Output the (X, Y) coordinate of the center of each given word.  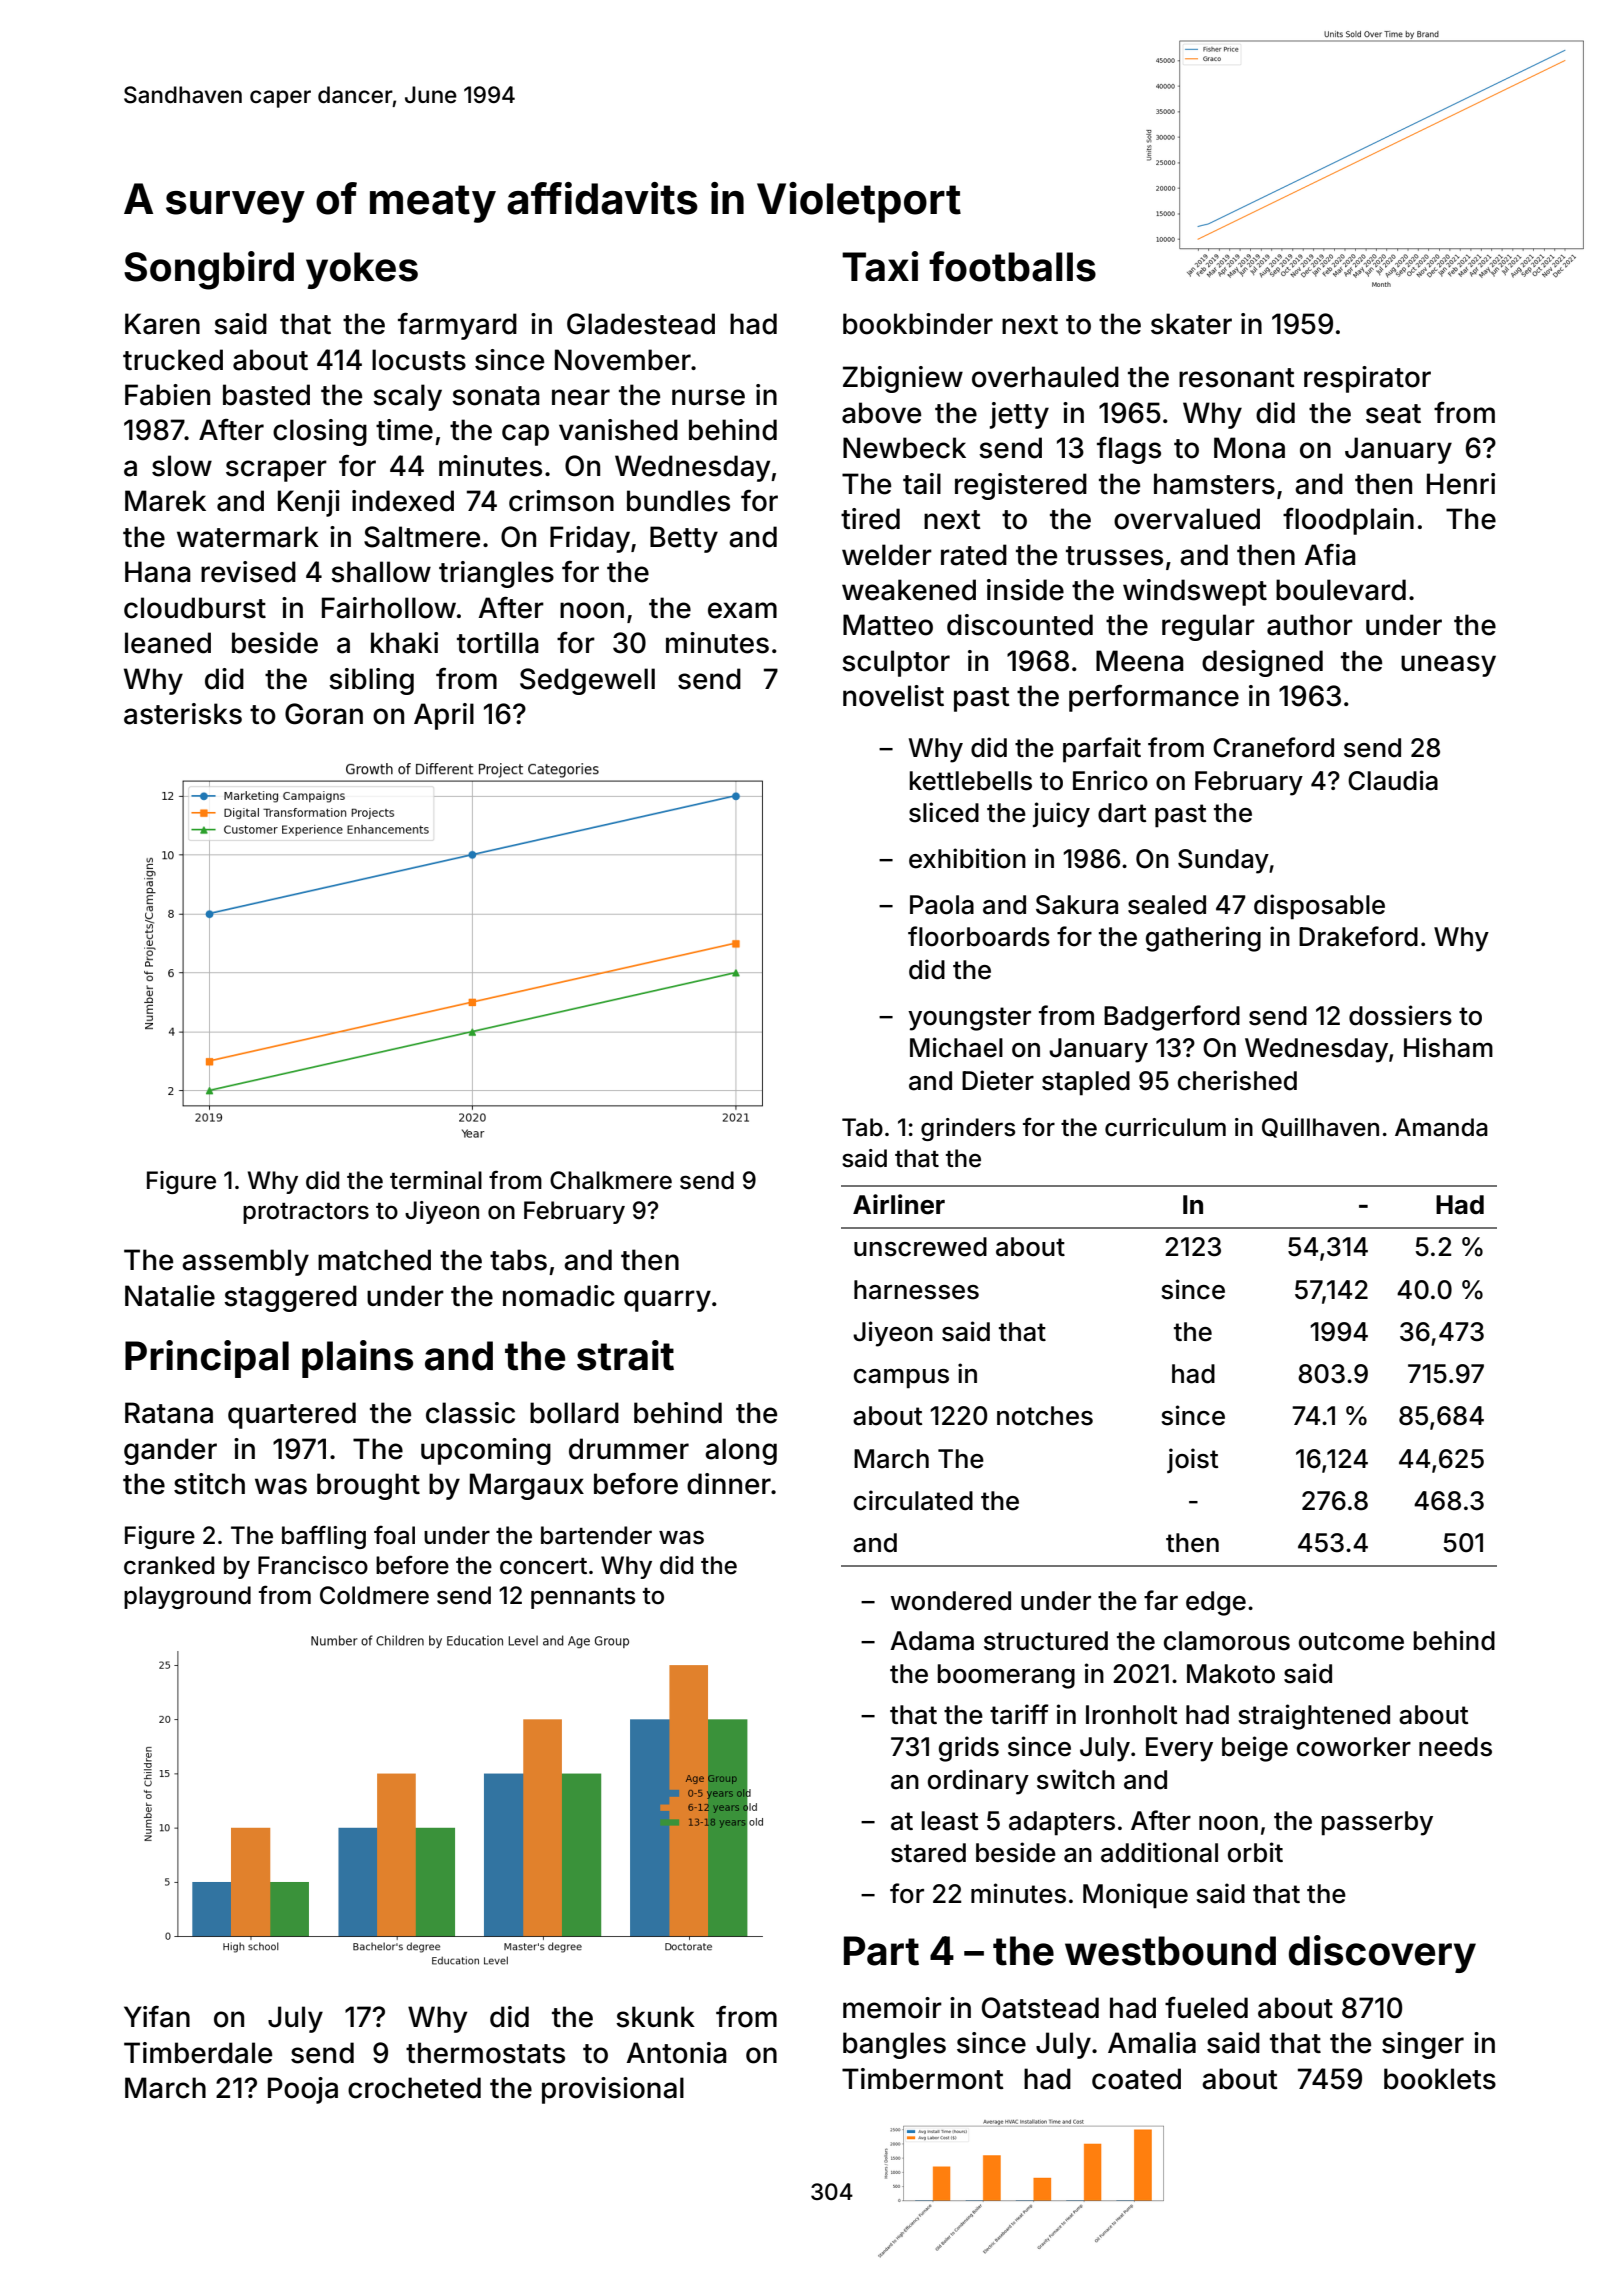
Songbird (209, 270)
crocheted (414, 2088)
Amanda (1441, 1127)
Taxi (880, 266)
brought (368, 1486)
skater (1191, 324)
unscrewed (920, 1247)
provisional (613, 2090)
